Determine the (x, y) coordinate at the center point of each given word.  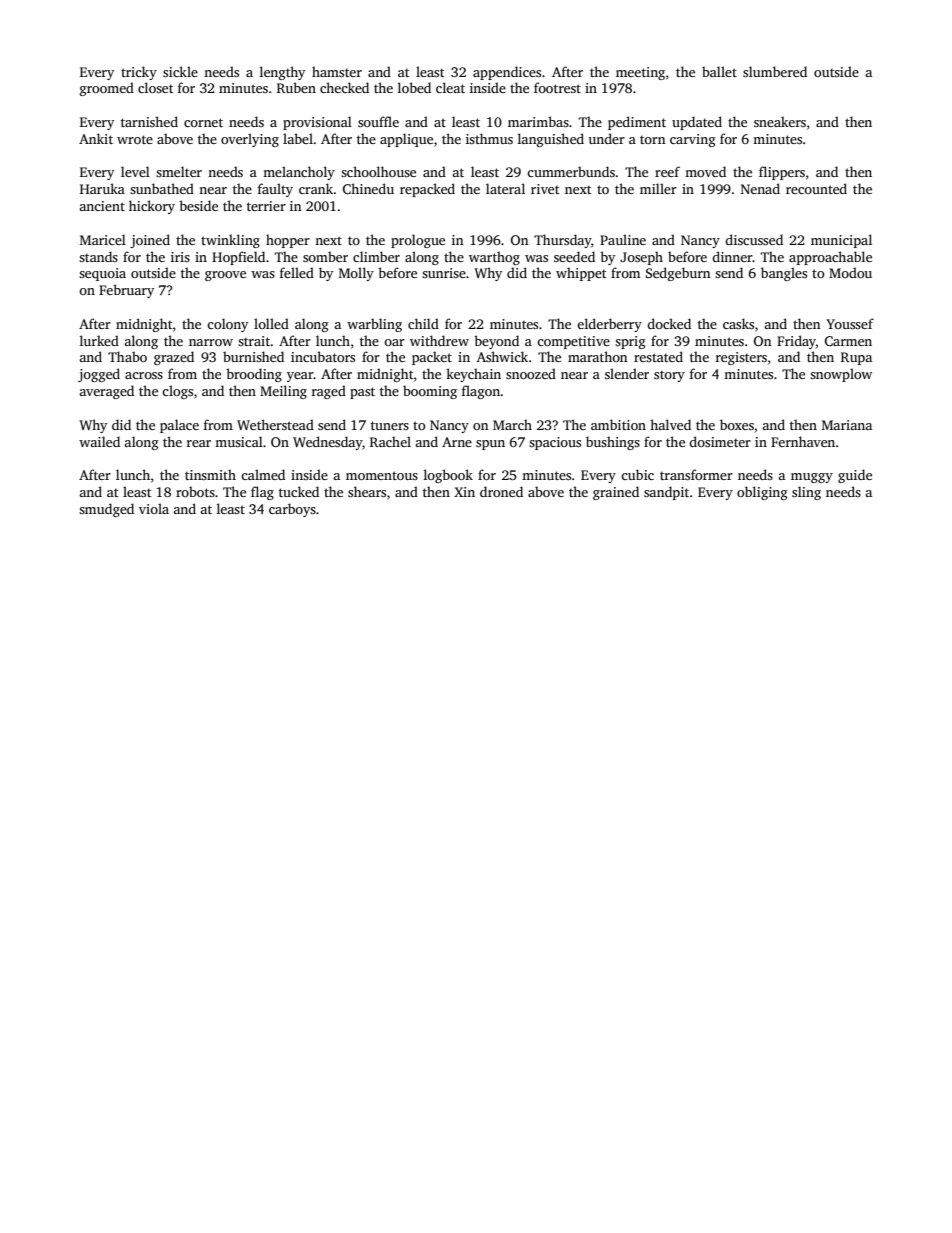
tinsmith (210, 474)
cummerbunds (571, 171)
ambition (618, 424)
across (144, 375)
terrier (266, 206)
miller (658, 188)
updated (697, 123)
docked (669, 323)
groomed (107, 89)
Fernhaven (803, 441)
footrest (557, 87)
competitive (573, 342)
